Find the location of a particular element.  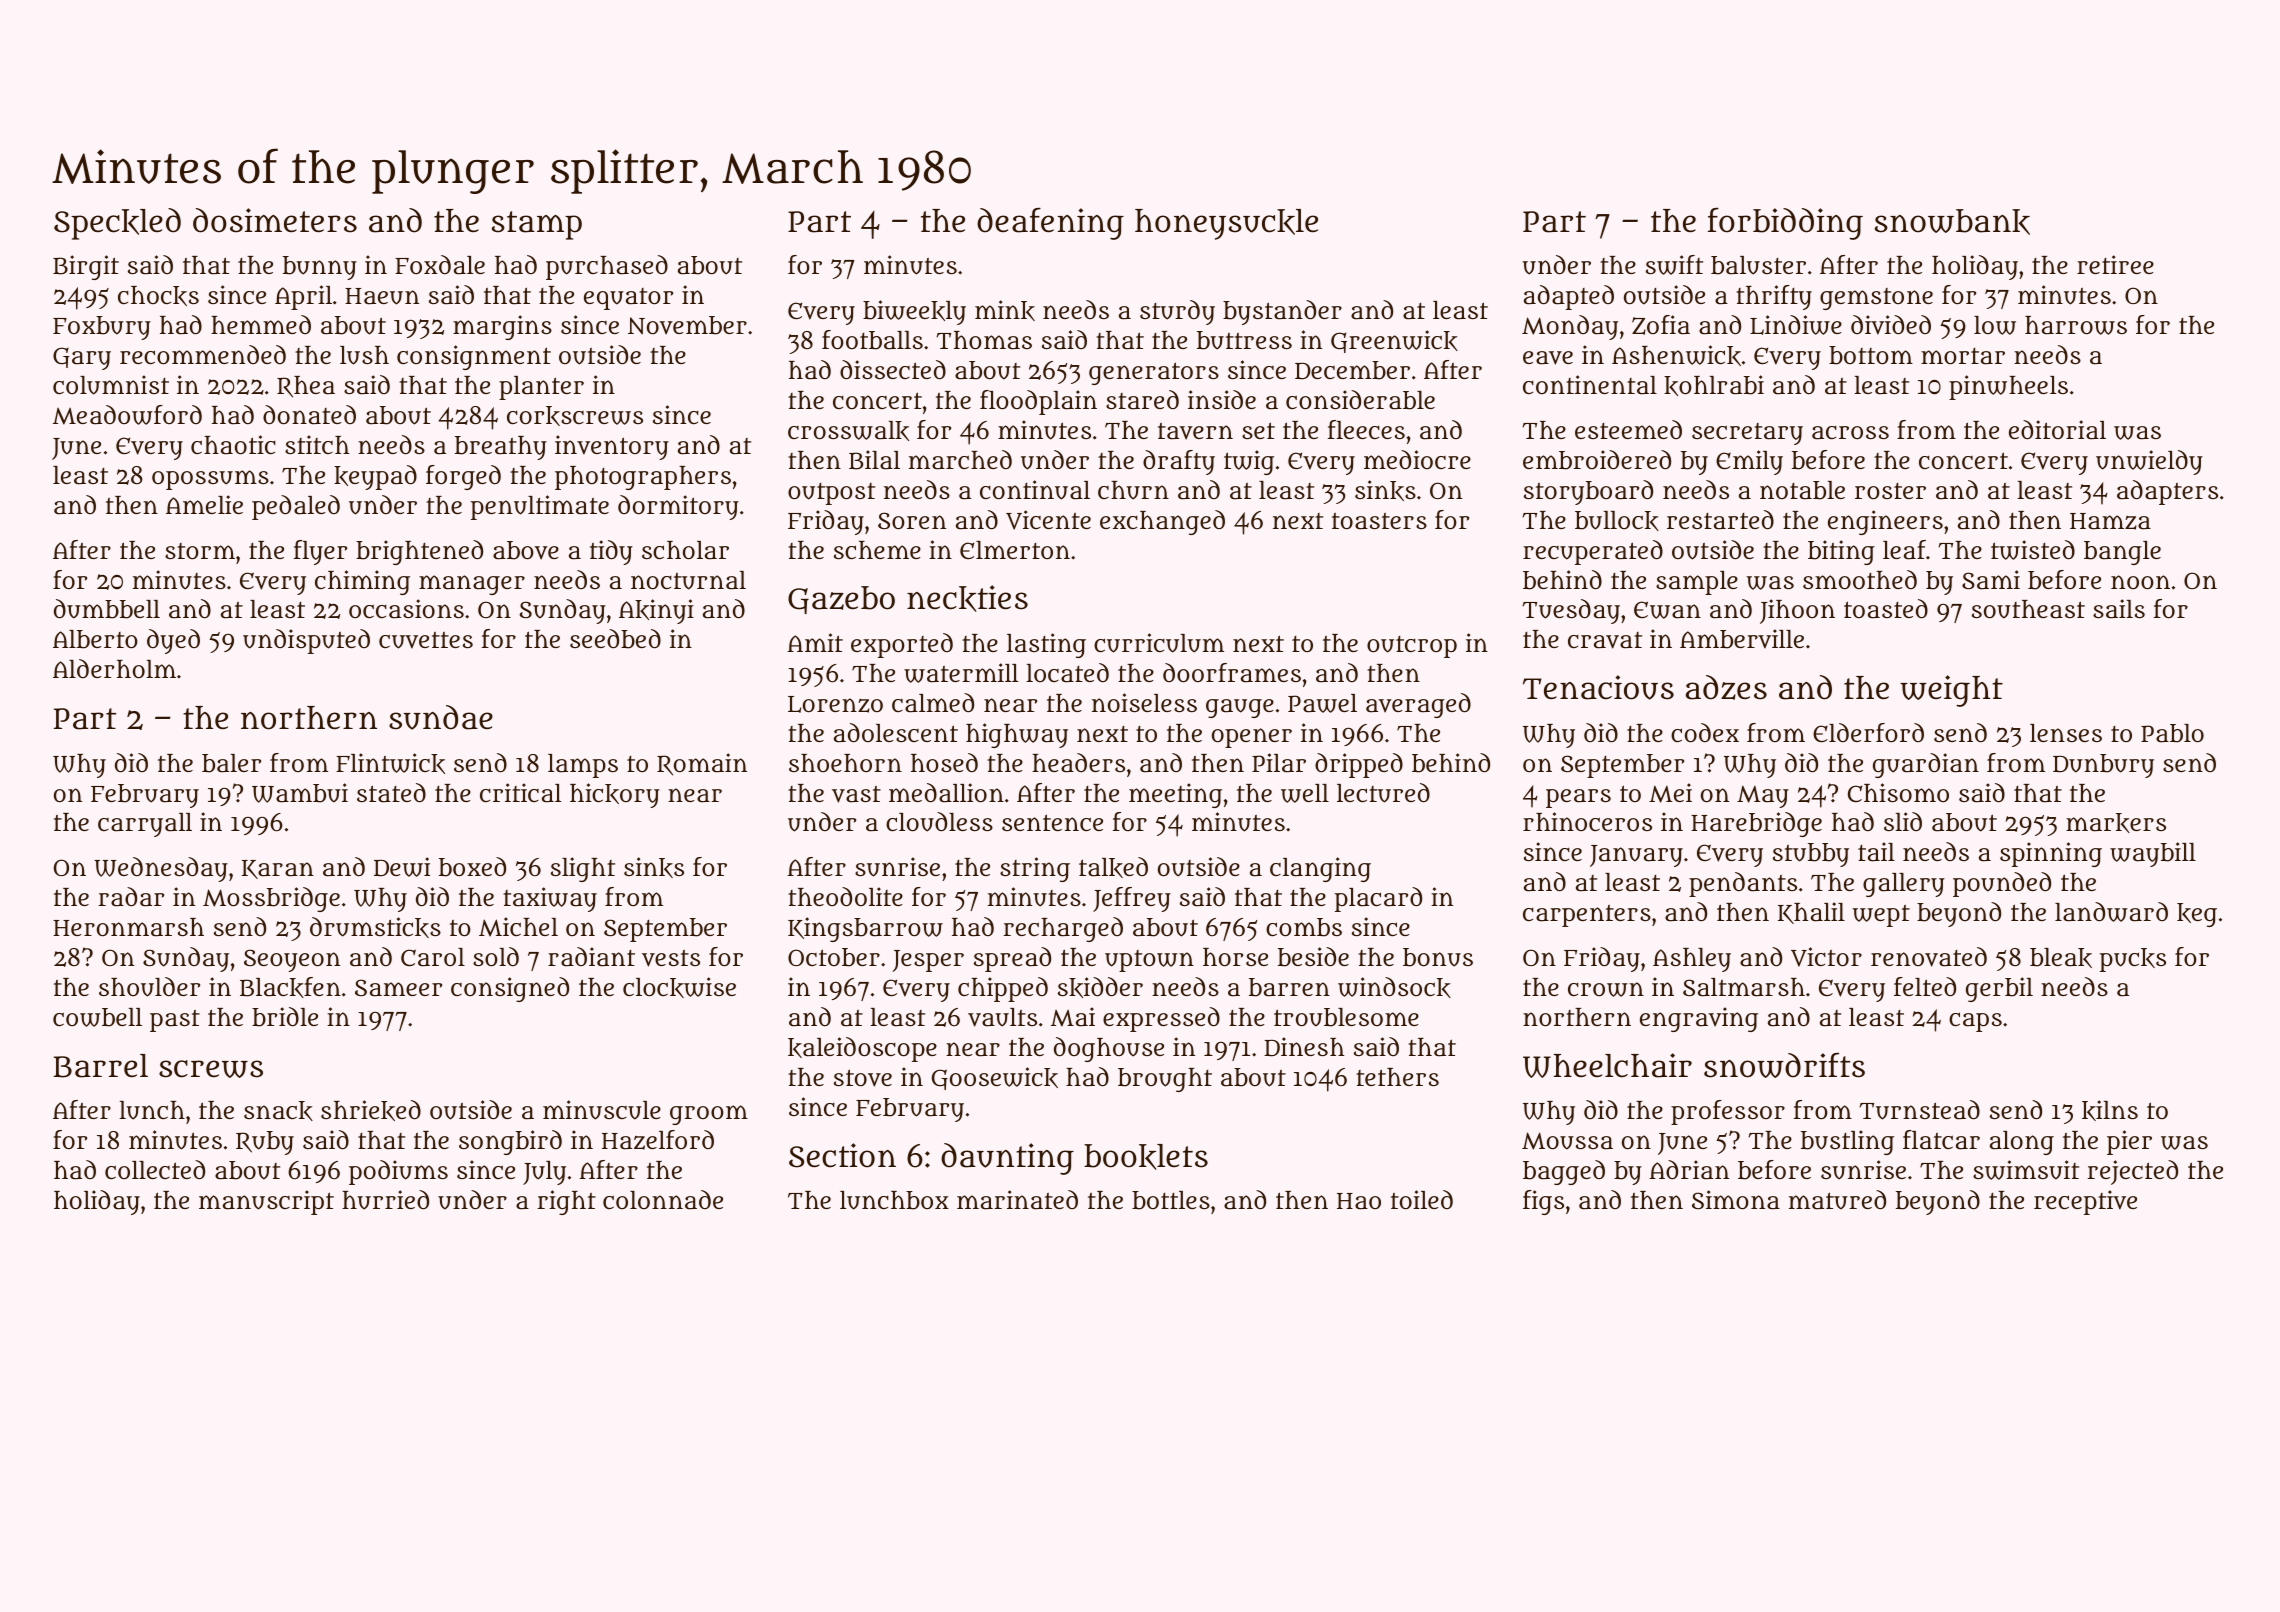

Amberville is located at coordinates (1742, 639).
